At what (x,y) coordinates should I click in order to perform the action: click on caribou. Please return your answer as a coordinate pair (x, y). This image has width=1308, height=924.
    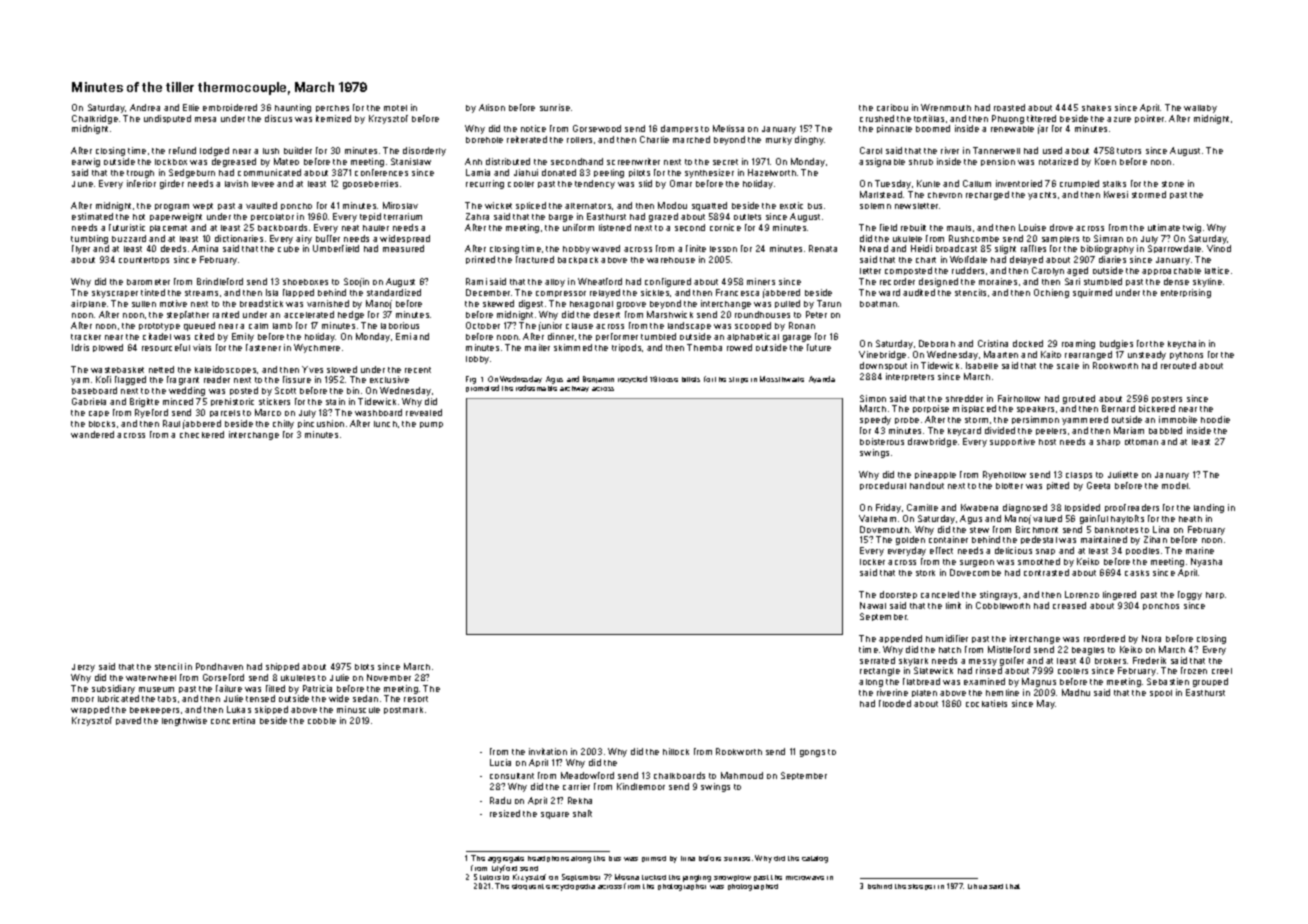
    Looking at the image, I should click on (892, 107).
